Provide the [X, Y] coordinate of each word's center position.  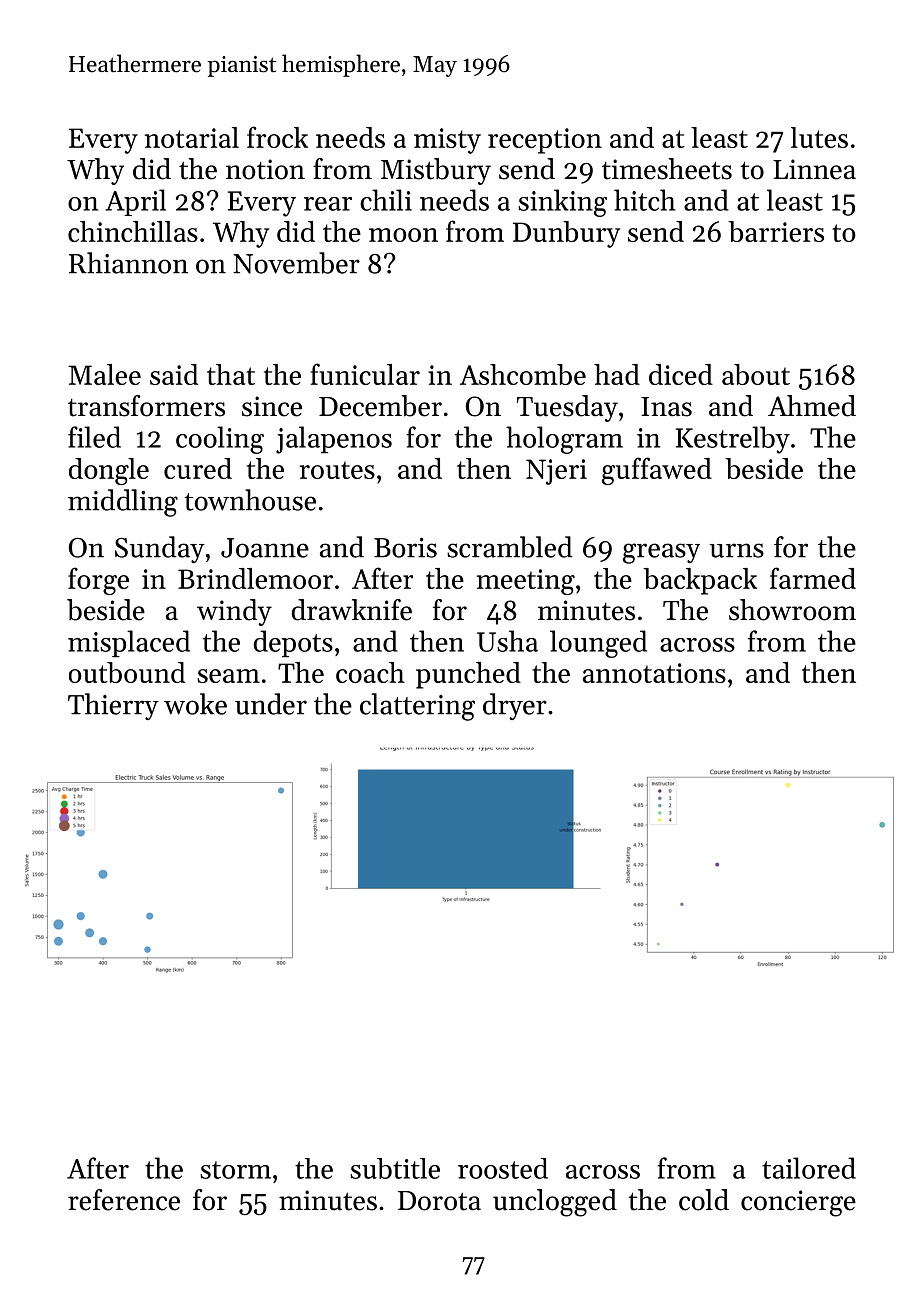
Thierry [113, 706]
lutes [819, 137]
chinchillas [133, 231]
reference [124, 1200]
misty [447, 141]
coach [370, 672]
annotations [654, 673]
